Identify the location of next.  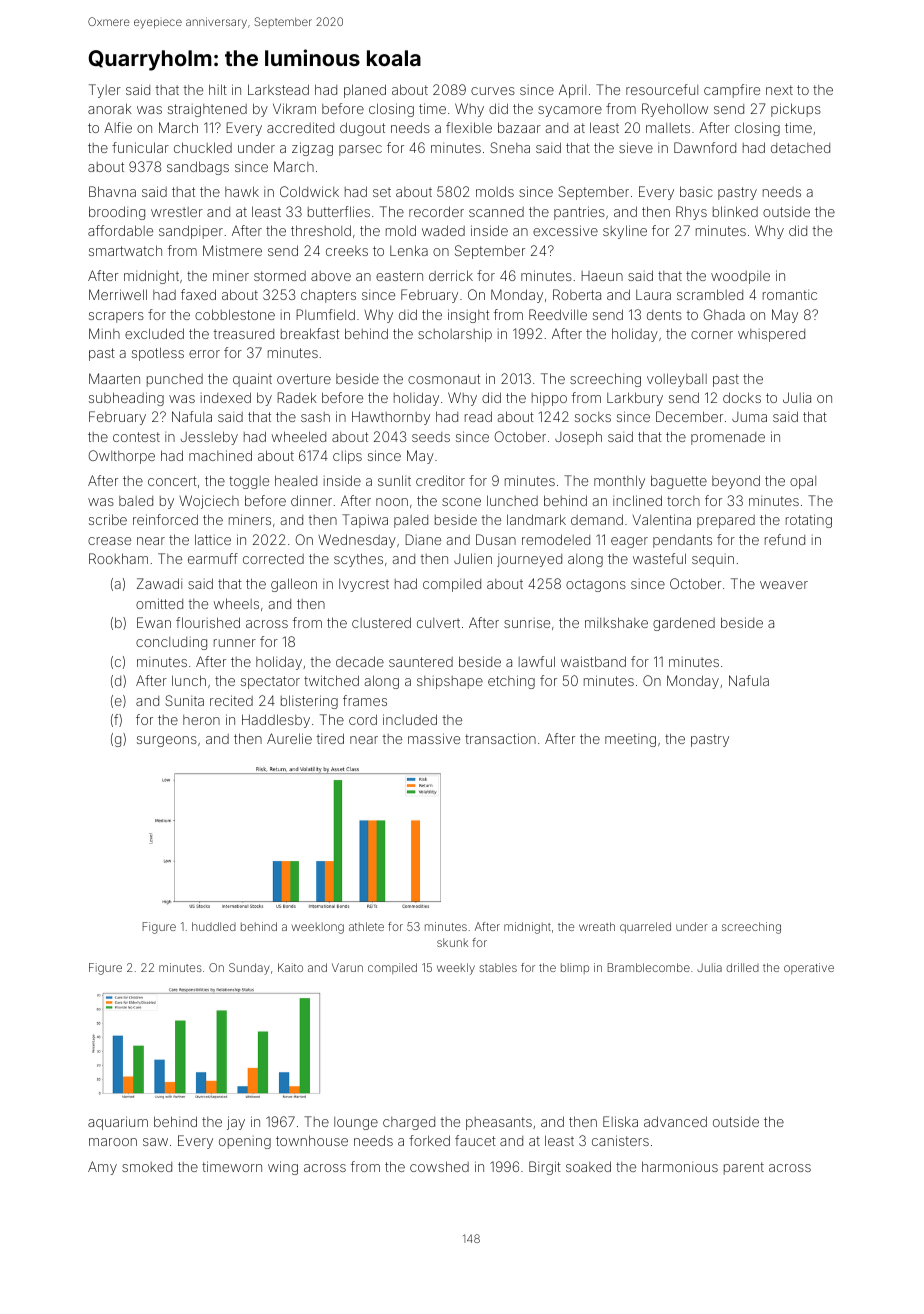
(779, 90).
